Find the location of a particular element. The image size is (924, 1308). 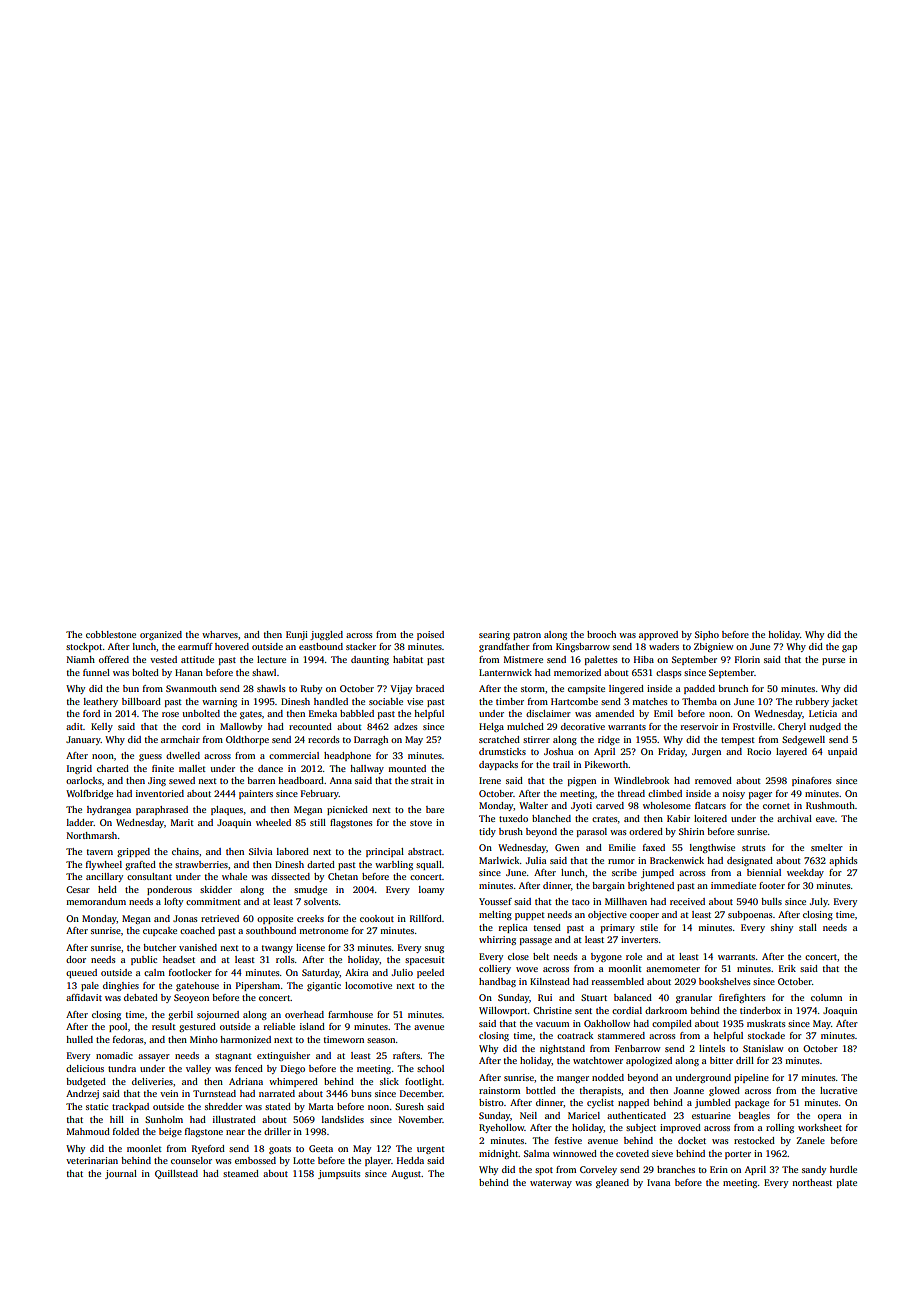

Brackenwick is located at coordinates (677, 860).
